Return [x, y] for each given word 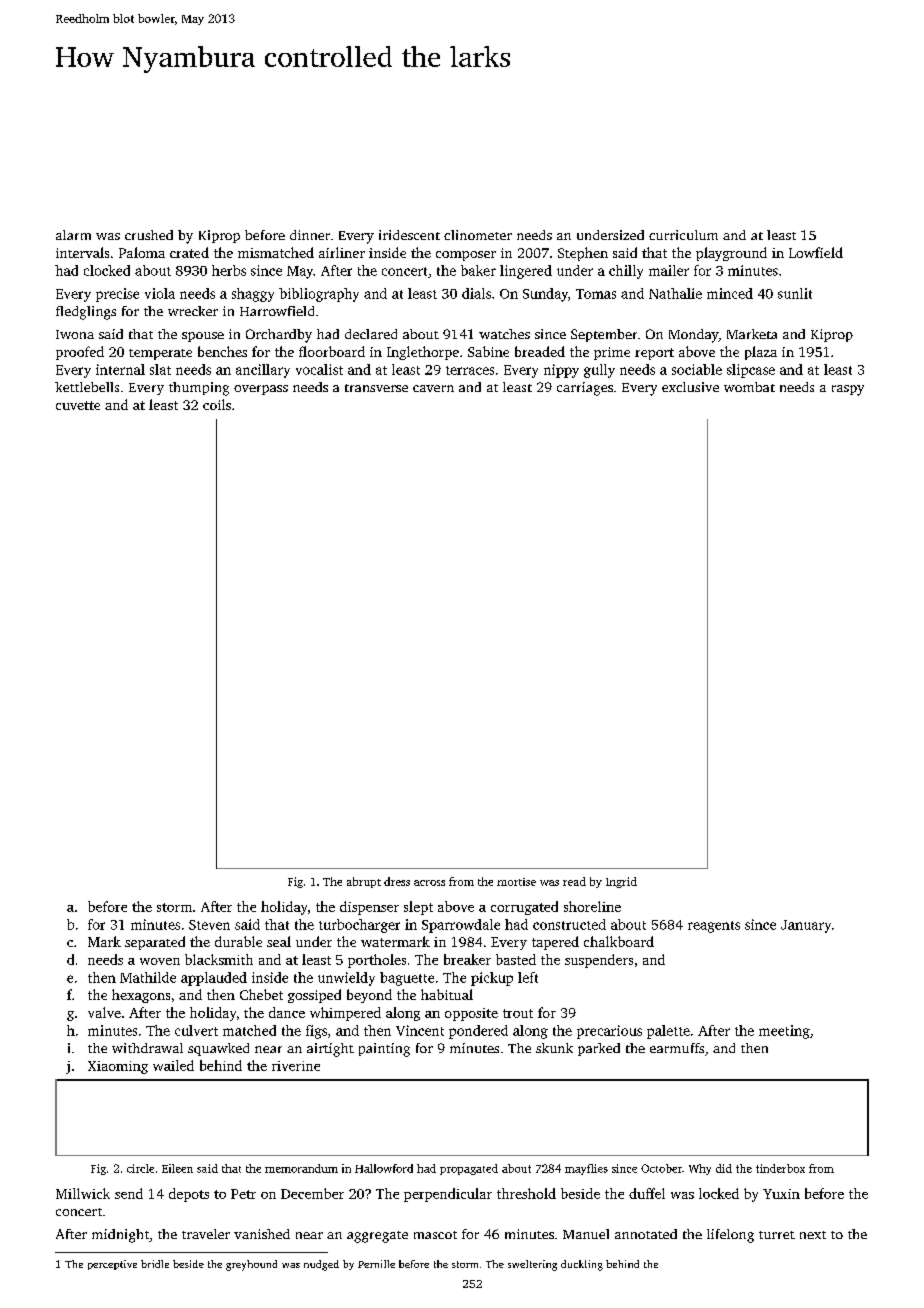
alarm [73, 235]
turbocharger [359, 926]
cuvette [78, 405]
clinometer [478, 235]
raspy [848, 390]
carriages [585, 389]
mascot [435, 1235]
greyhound [251, 1265]
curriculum [683, 235]
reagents [714, 927]
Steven [209, 925]
